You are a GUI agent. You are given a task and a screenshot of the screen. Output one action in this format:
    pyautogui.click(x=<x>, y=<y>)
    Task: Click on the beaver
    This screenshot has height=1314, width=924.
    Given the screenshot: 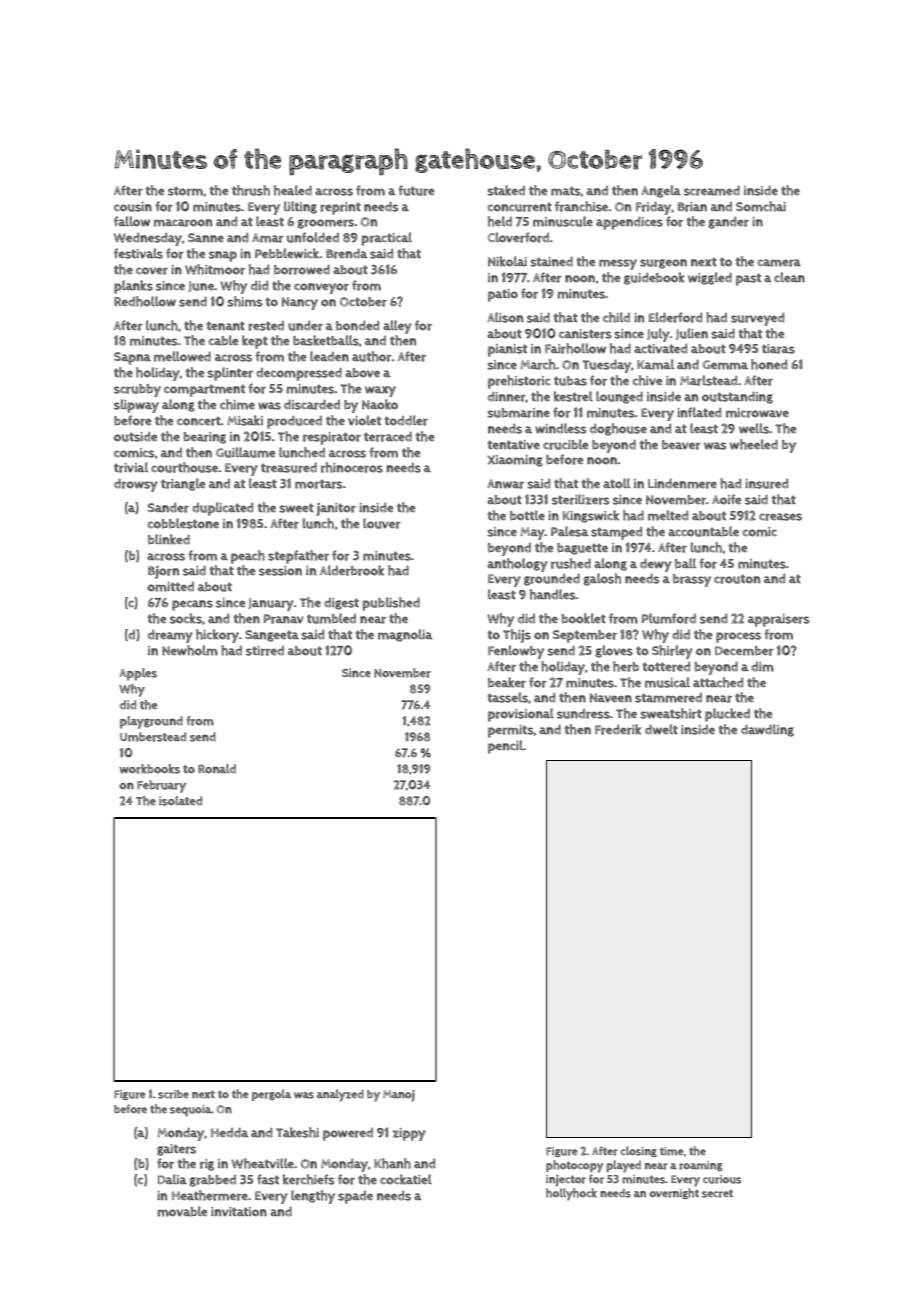 What is the action you would take?
    pyautogui.click(x=681, y=445)
